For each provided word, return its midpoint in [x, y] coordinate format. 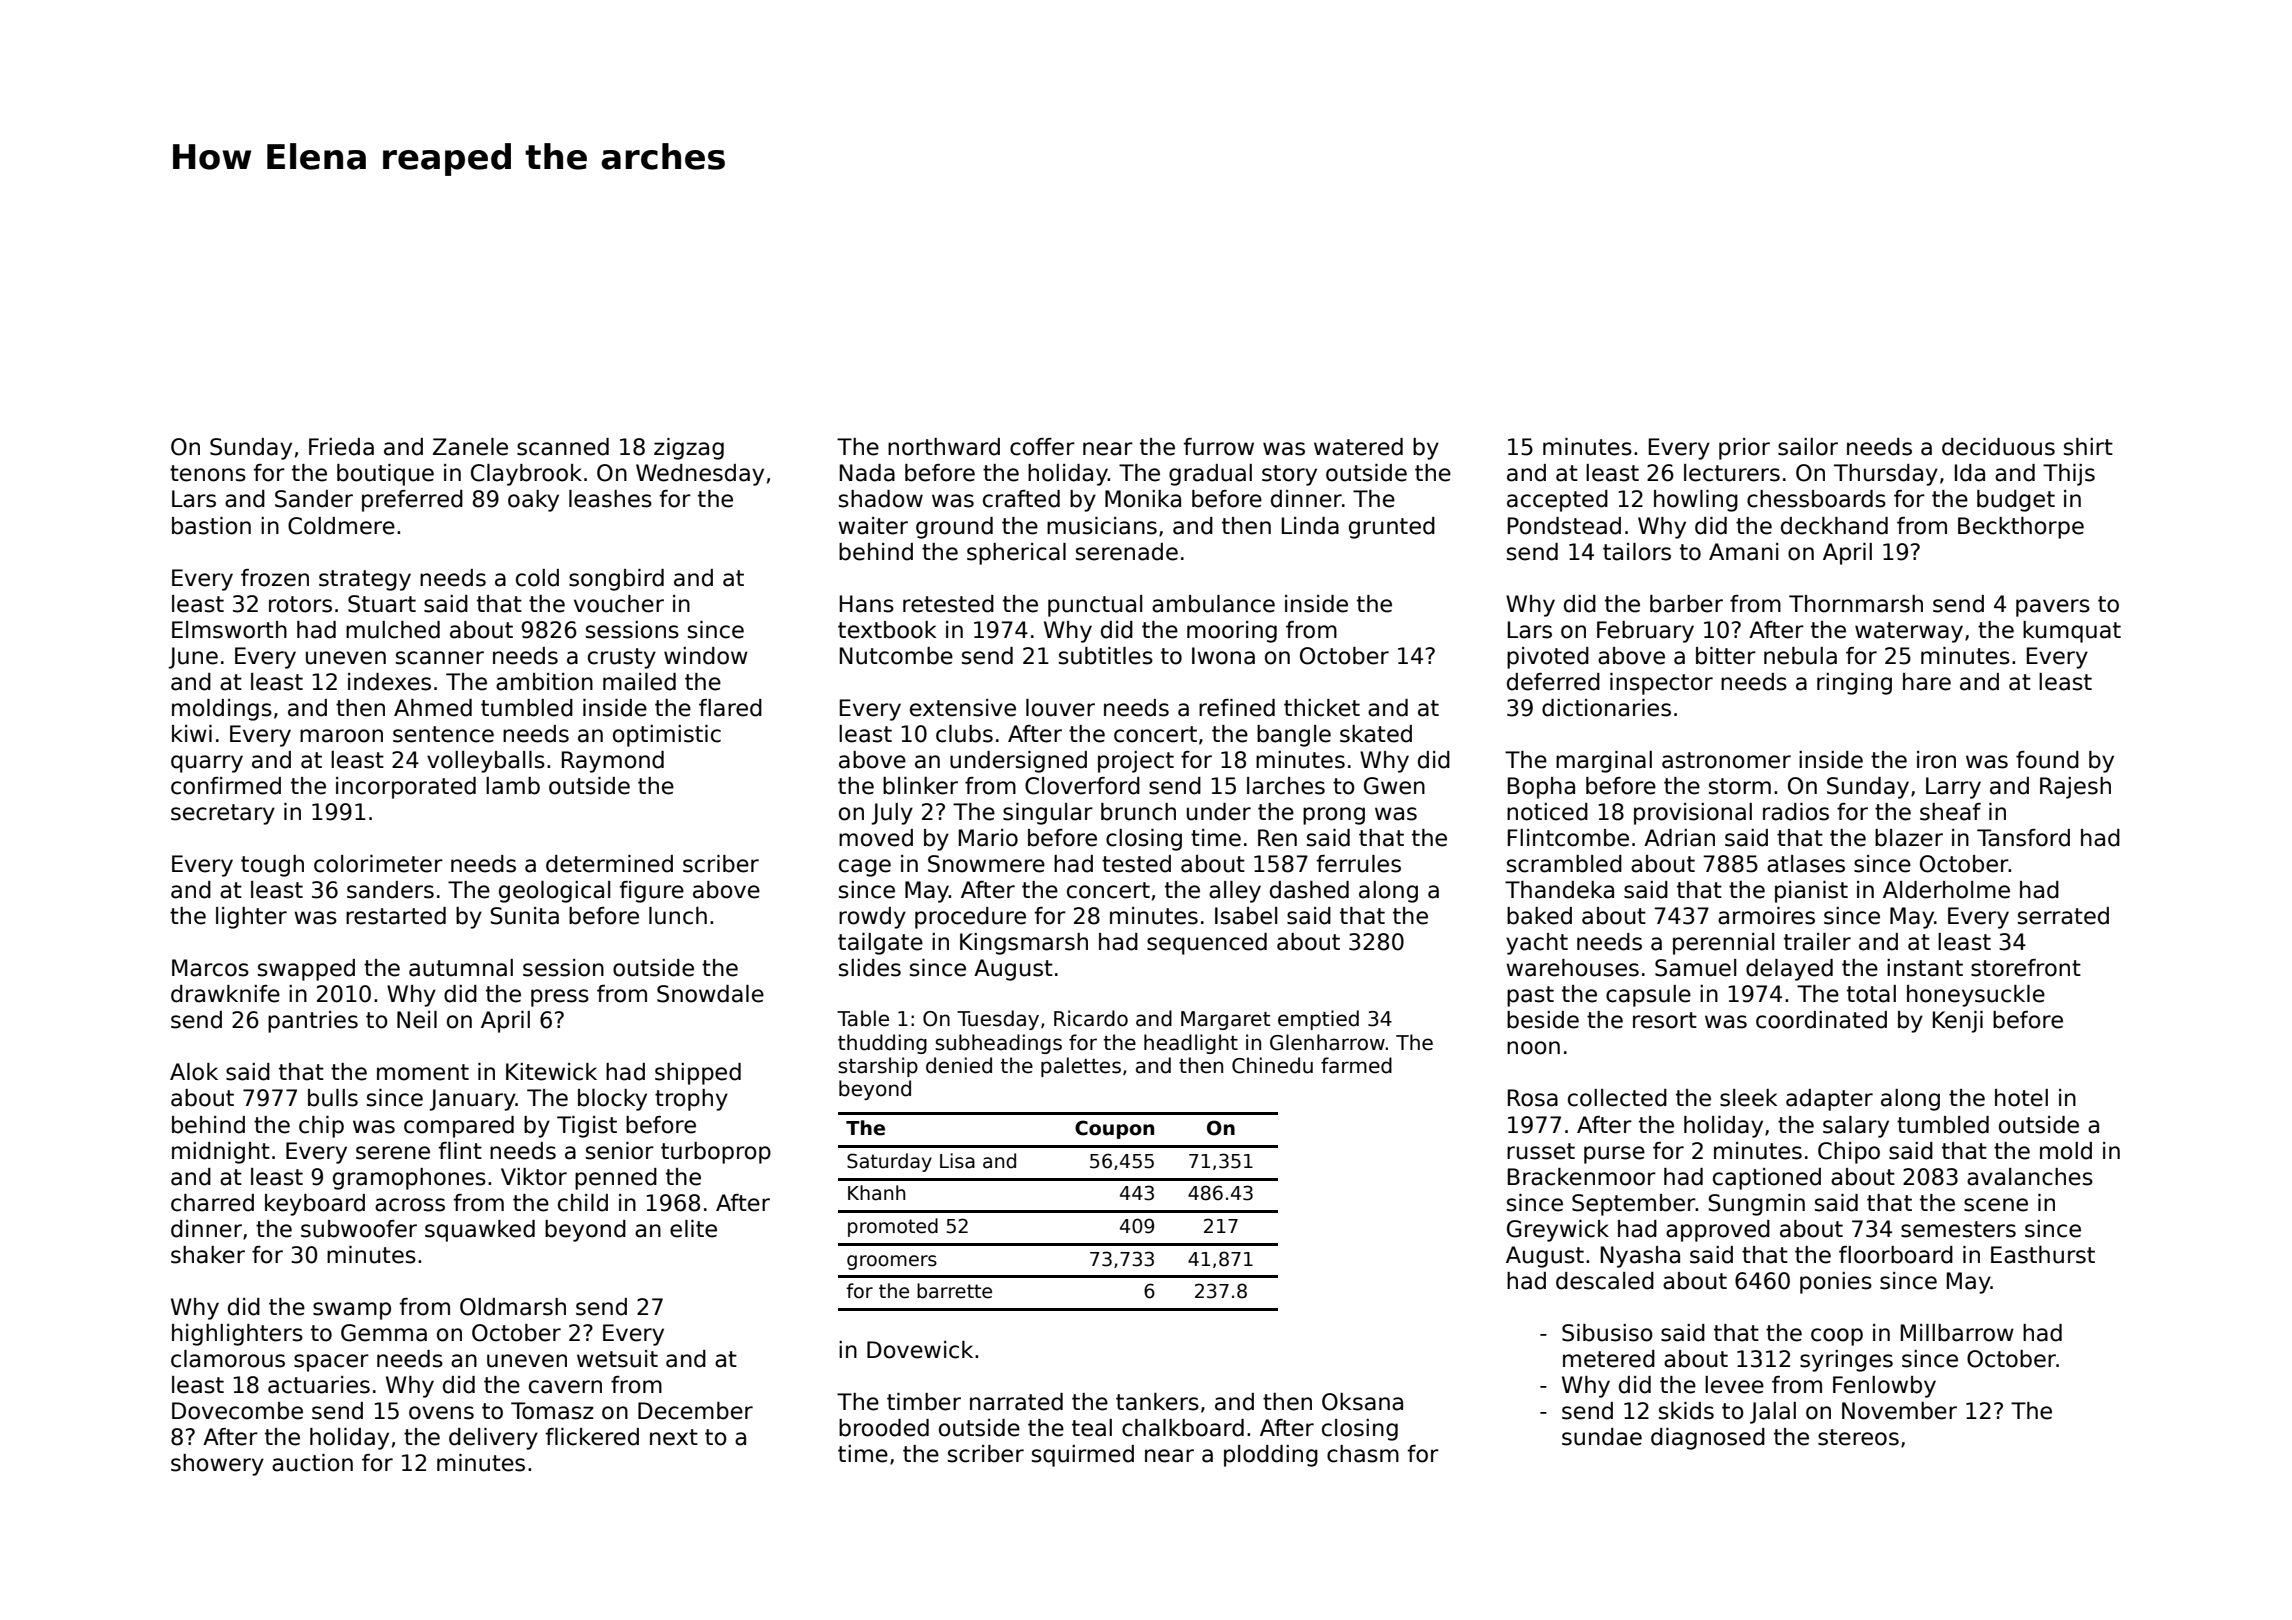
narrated [1016, 1402]
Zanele [470, 447]
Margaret [1225, 1020]
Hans [867, 604]
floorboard [1896, 1255]
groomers [892, 1262]
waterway [1909, 632]
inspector [1661, 684]
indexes [389, 682]
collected [1617, 1098]
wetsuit [617, 1359]
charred [212, 1203]
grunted [1392, 528]
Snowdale [710, 994]
